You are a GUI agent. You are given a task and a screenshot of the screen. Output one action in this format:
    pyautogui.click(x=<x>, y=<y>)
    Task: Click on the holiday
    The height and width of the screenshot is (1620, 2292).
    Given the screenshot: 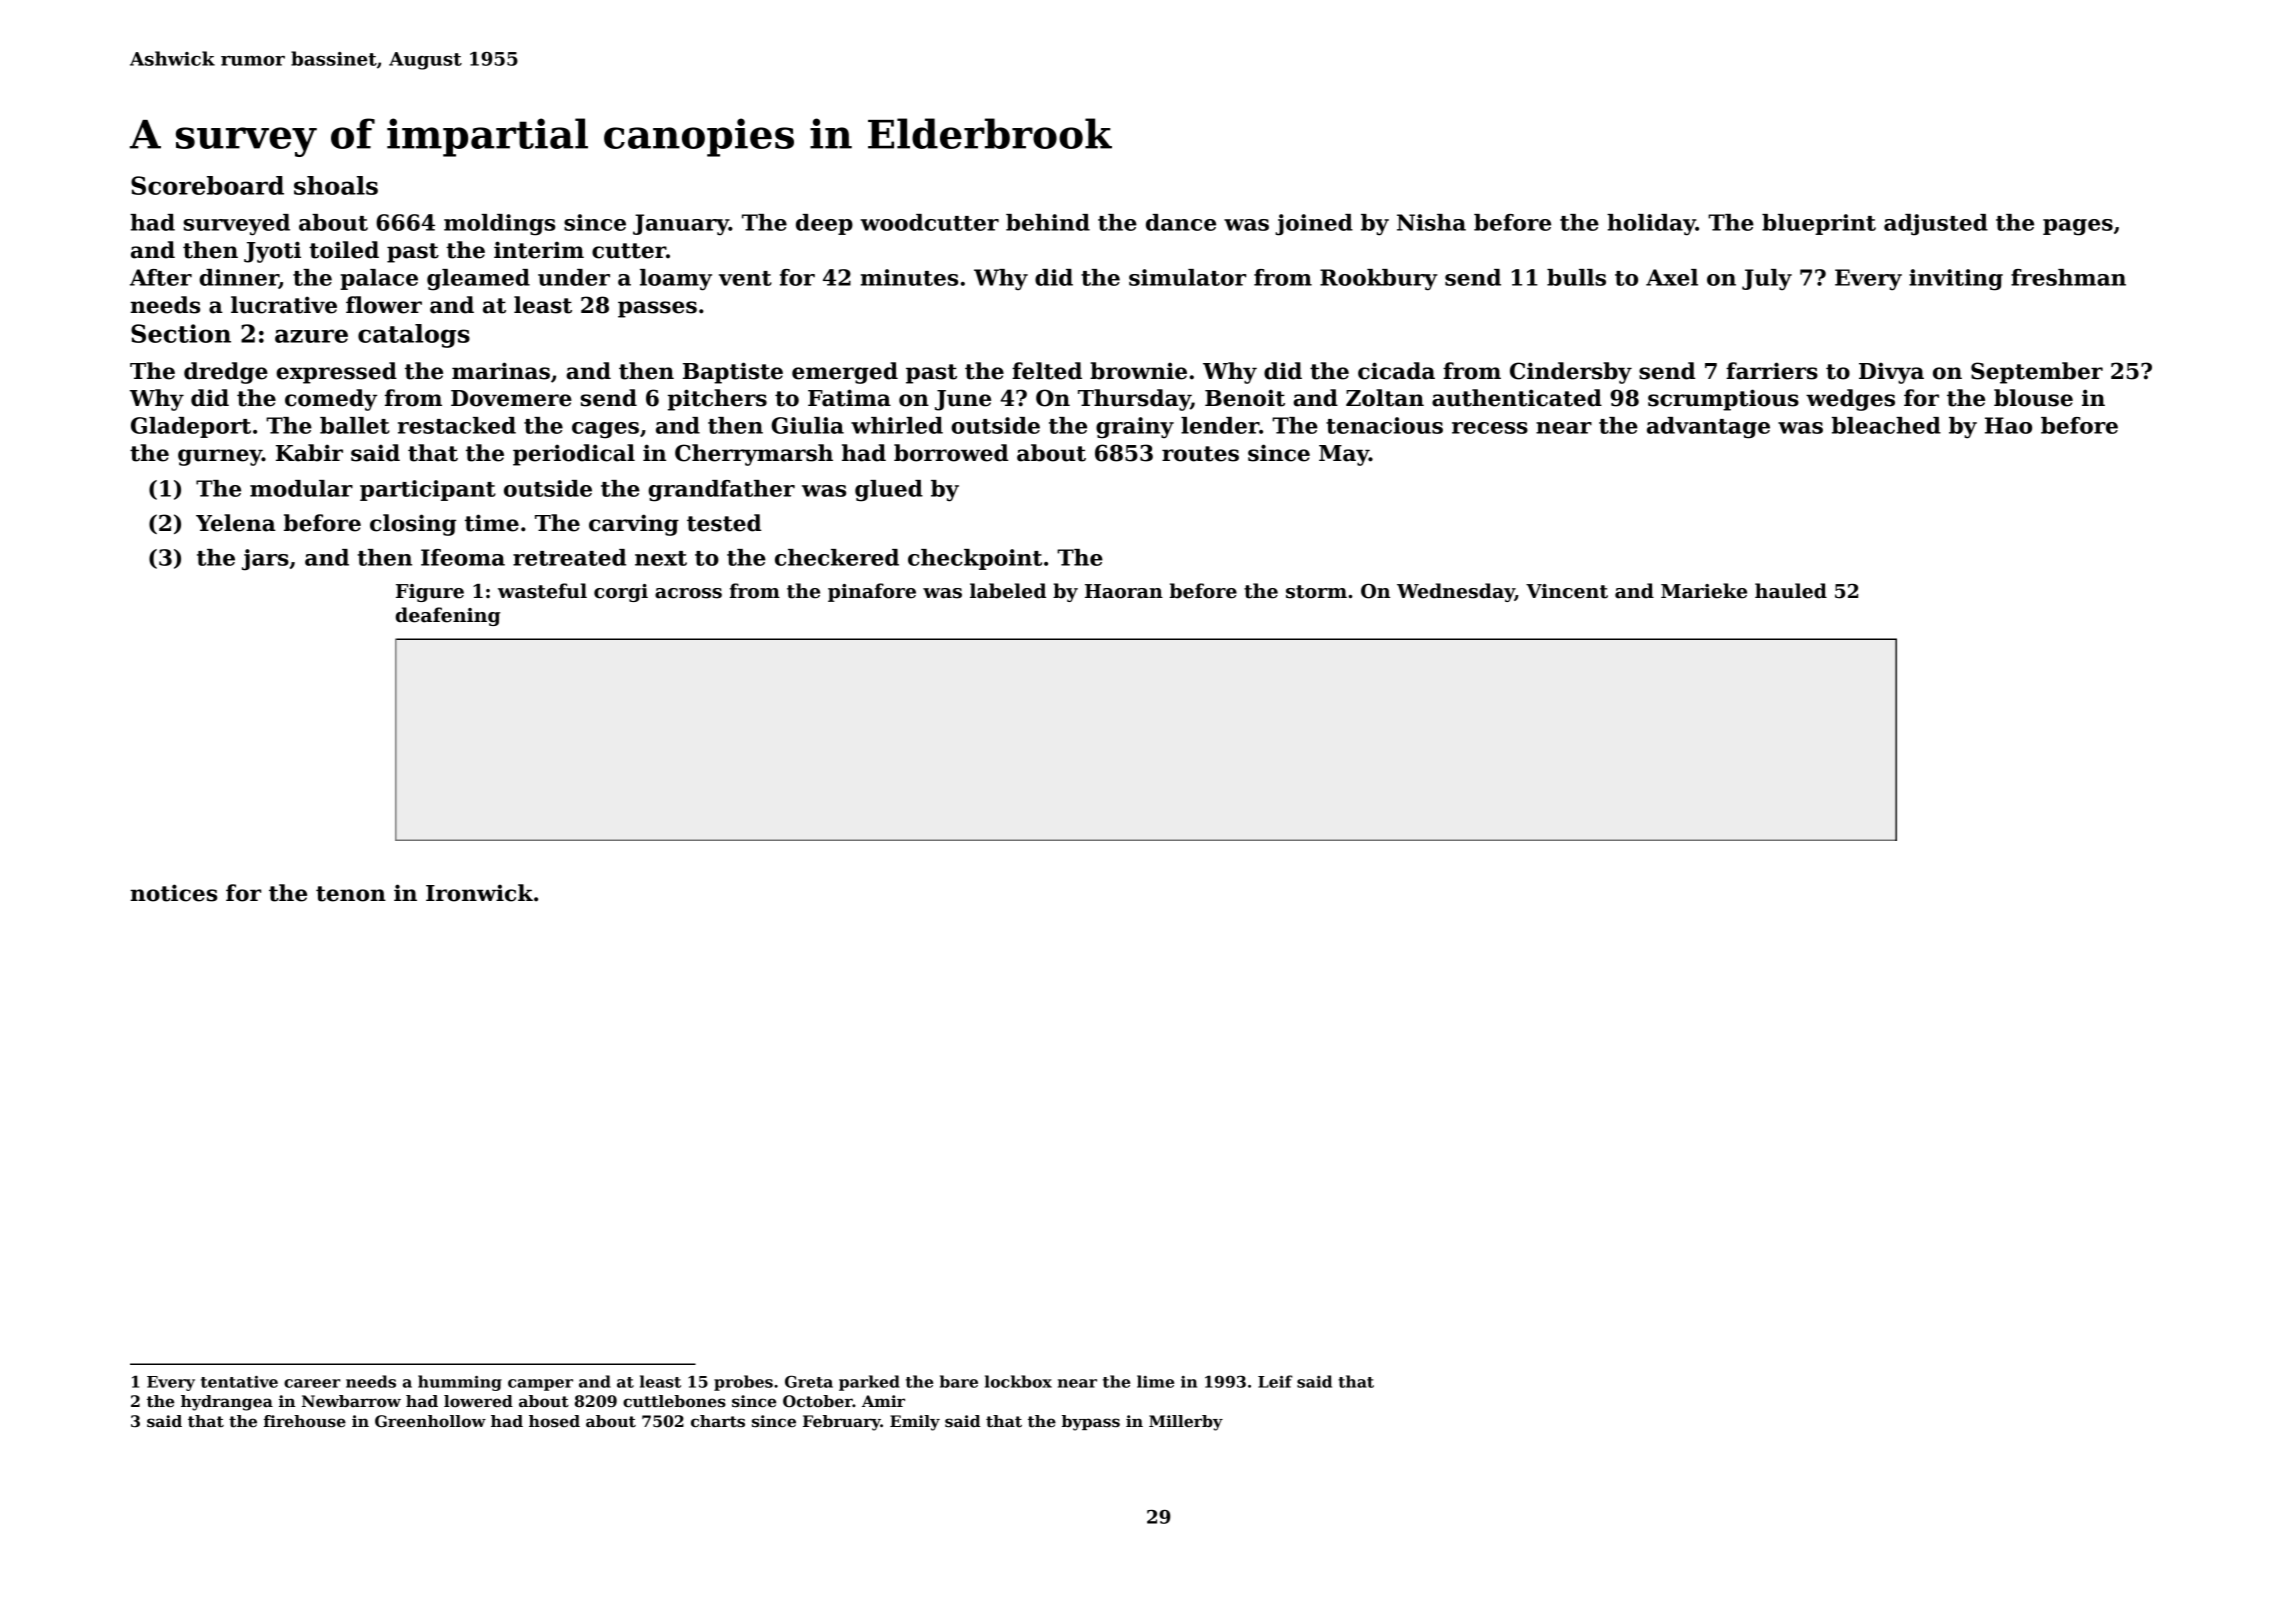 What is the action you would take?
    pyautogui.click(x=1651, y=225)
